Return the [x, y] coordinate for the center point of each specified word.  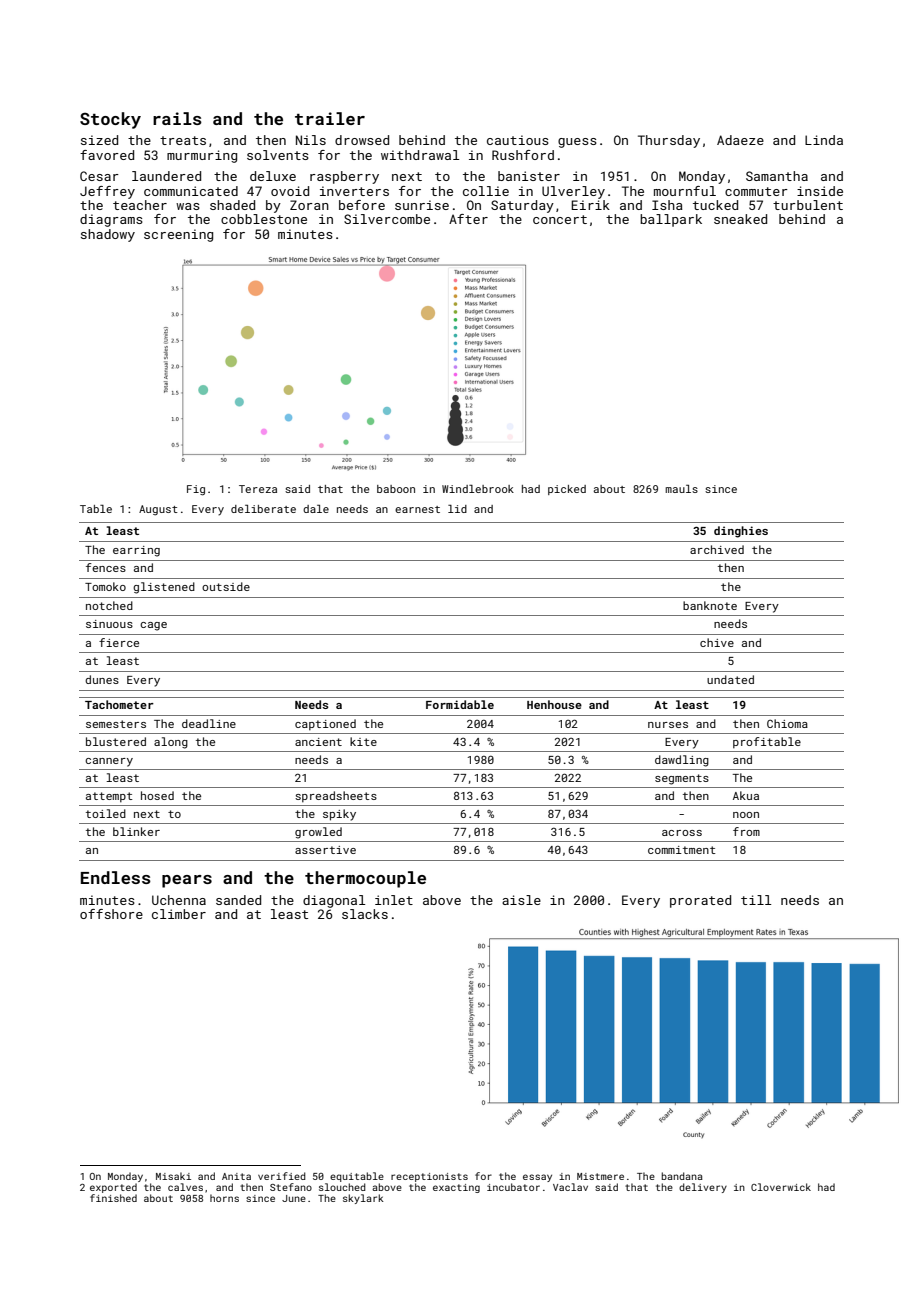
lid [457, 509]
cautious [518, 140]
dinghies [741, 532]
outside [226, 586]
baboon [396, 489]
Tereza [258, 489]
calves [185, 1187]
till [756, 900]
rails [177, 118]
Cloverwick [781, 1187]
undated [730, 679]
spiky [339, 815]
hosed [157, 795]
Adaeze [740, 140]
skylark [363, 1199]
